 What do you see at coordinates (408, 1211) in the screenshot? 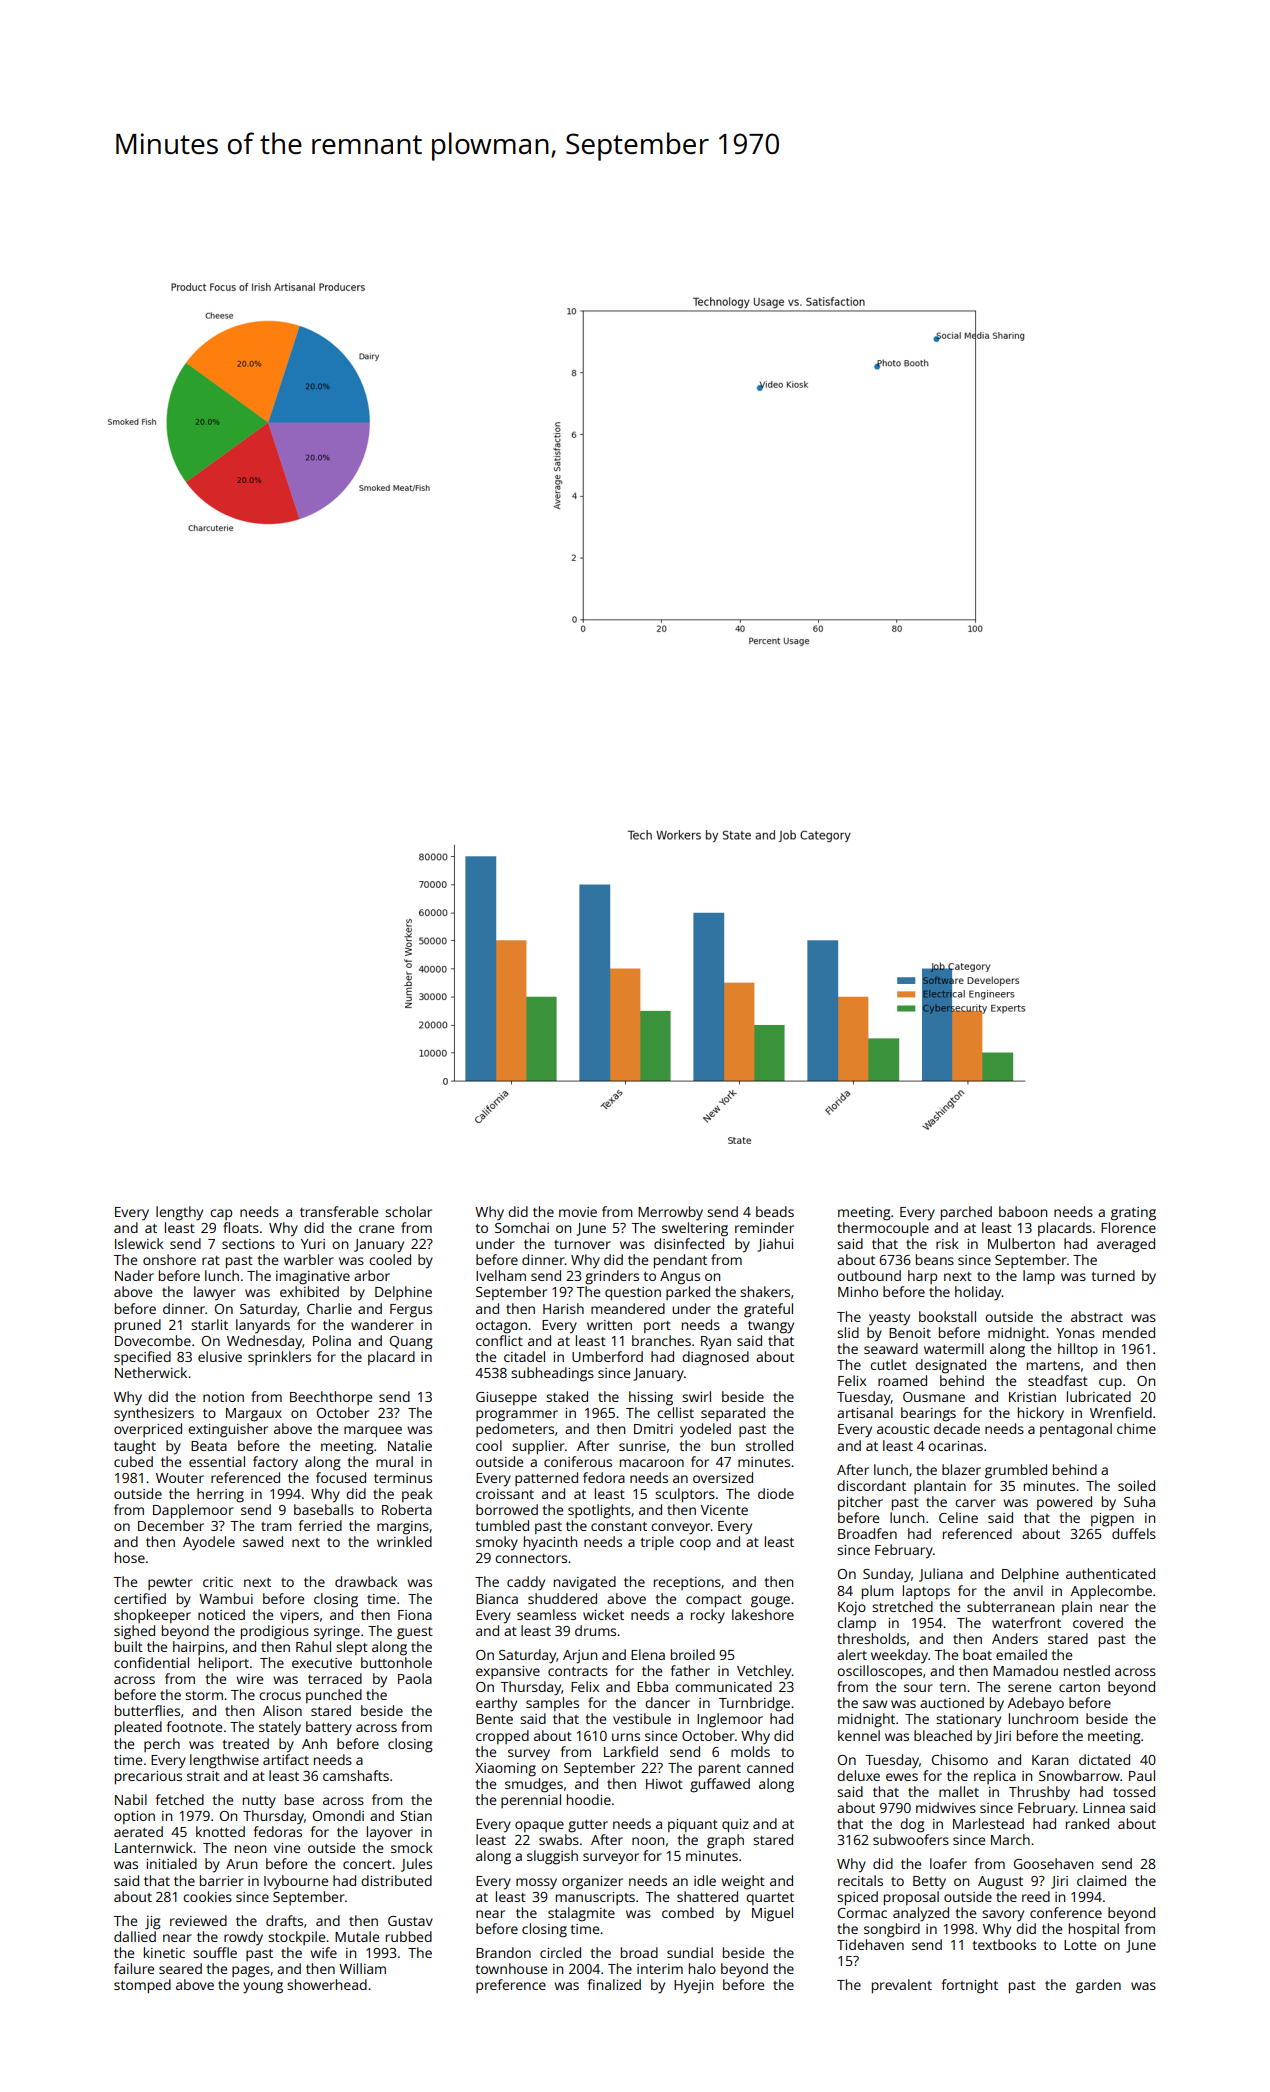
I see `scholar` at bounding box center [408, 1211].
